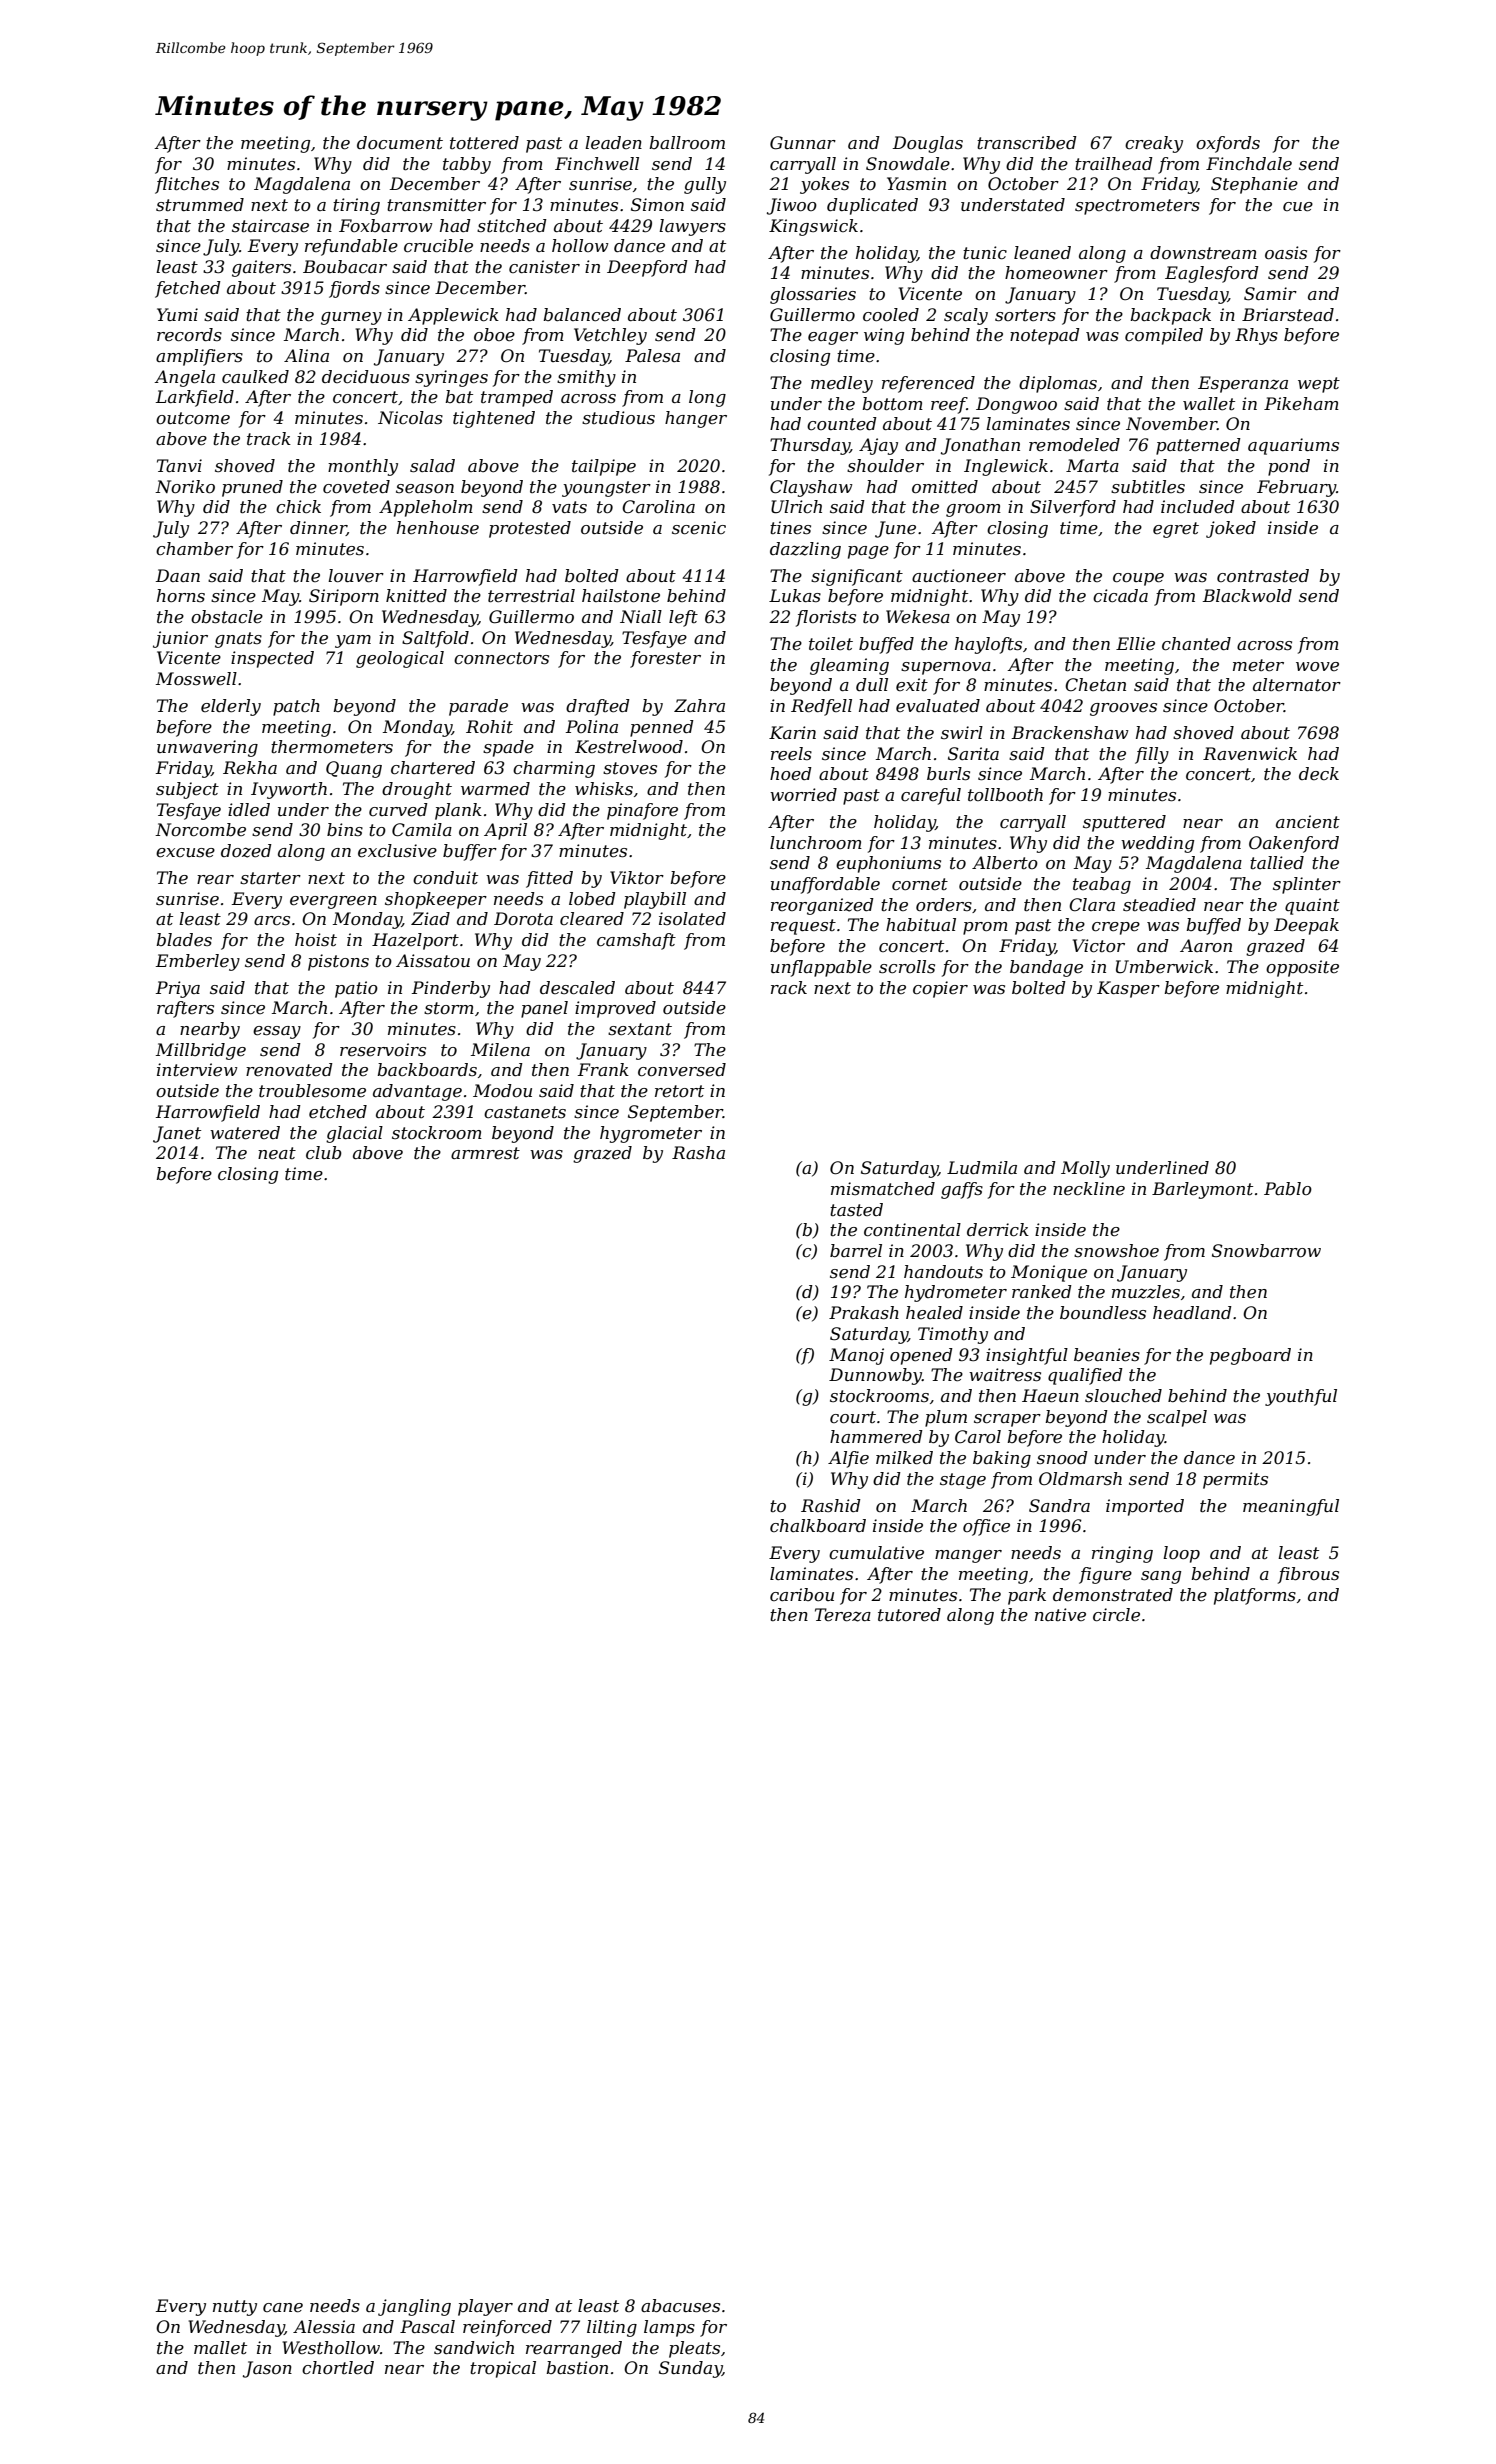  I want to click on advantage, so click(417, 1092).
